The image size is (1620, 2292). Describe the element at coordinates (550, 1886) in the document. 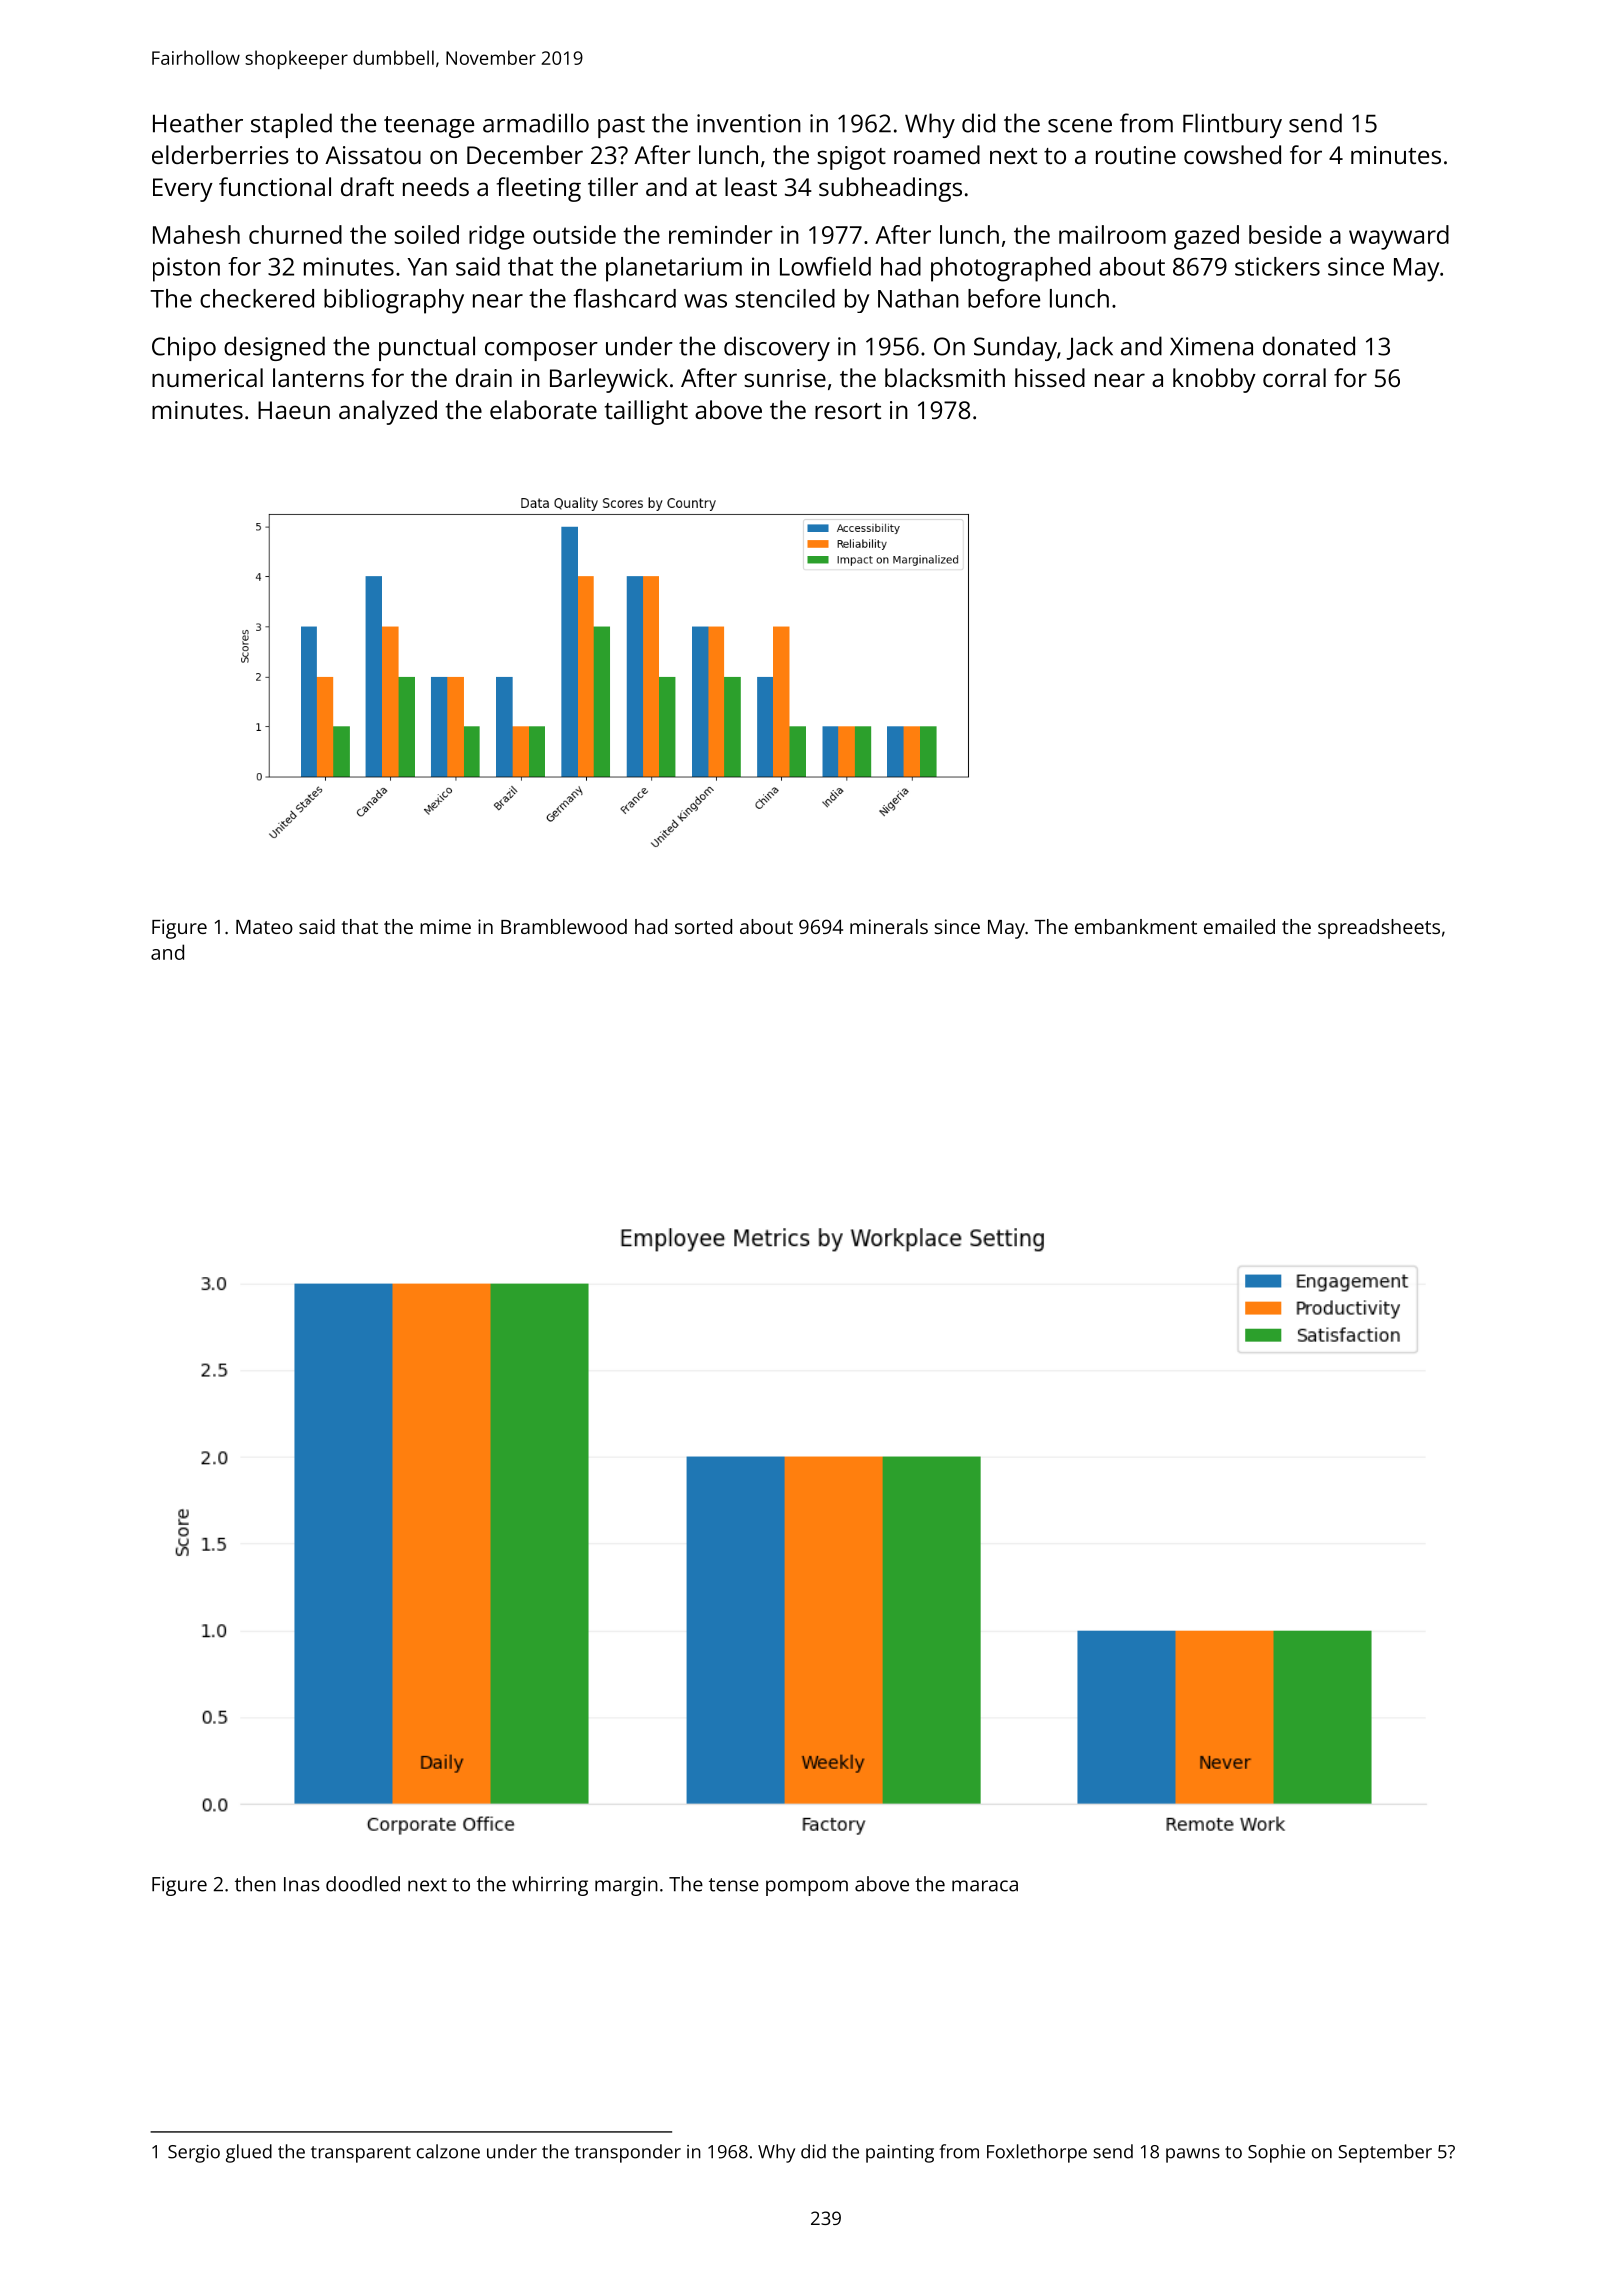

I see `whirring` at that location.
